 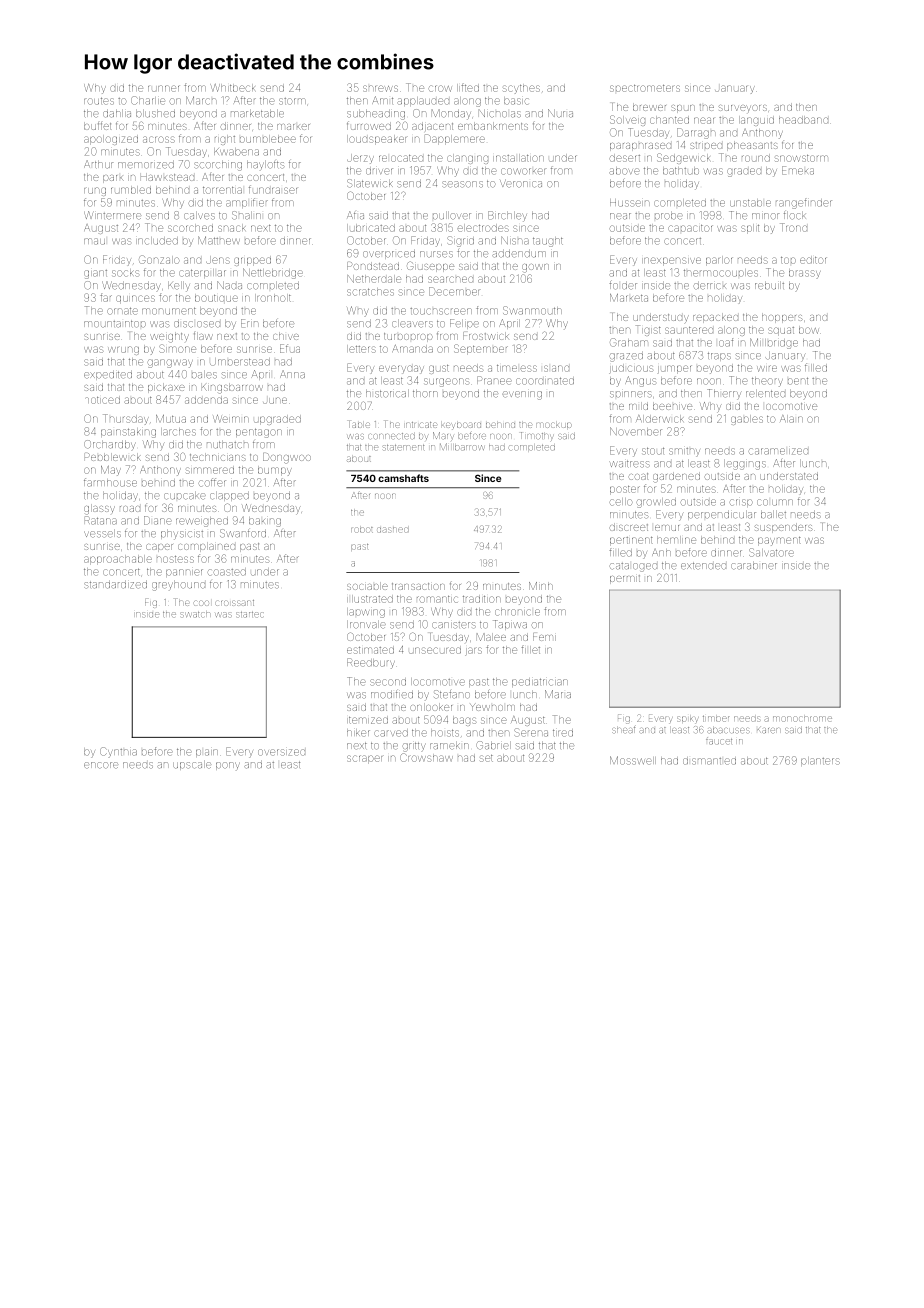 I want to click on probe, so click(x=669, y=216).
